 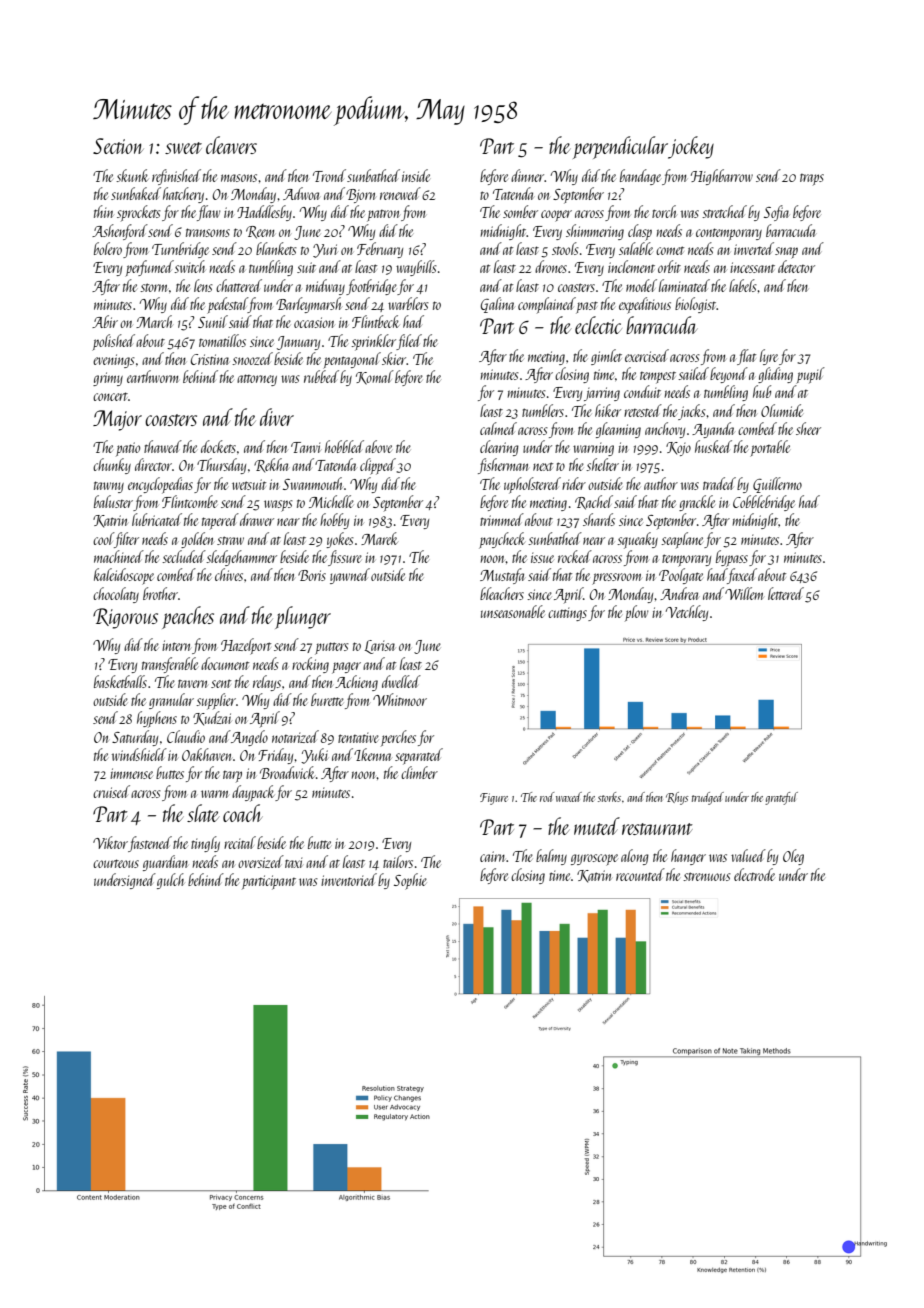 What do you see at coordinates (400, 699) in the page?
I see `Whitmoor` at bounding box center [400, 699].
